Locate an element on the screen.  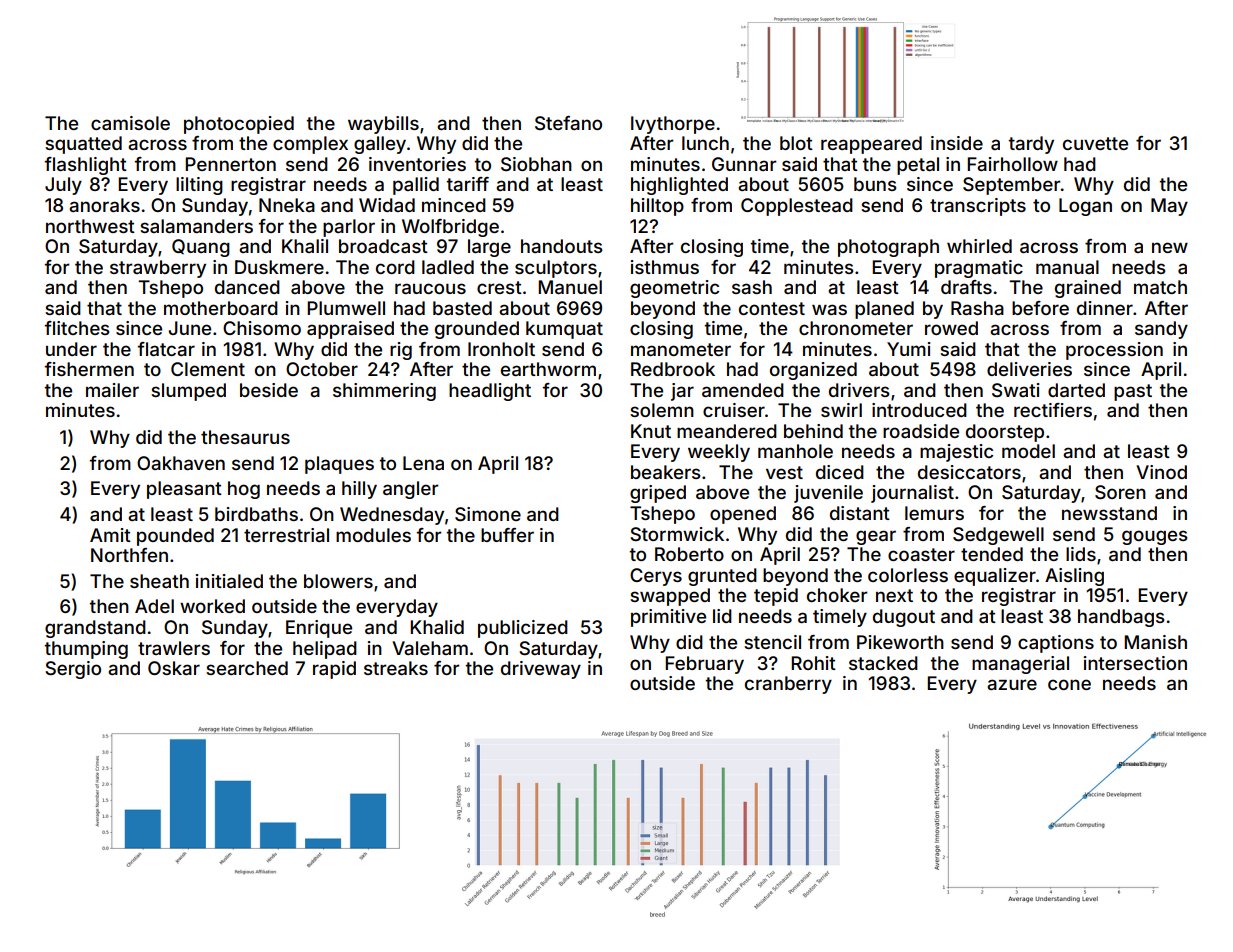
Lena is located at coordinates (423, 463).
